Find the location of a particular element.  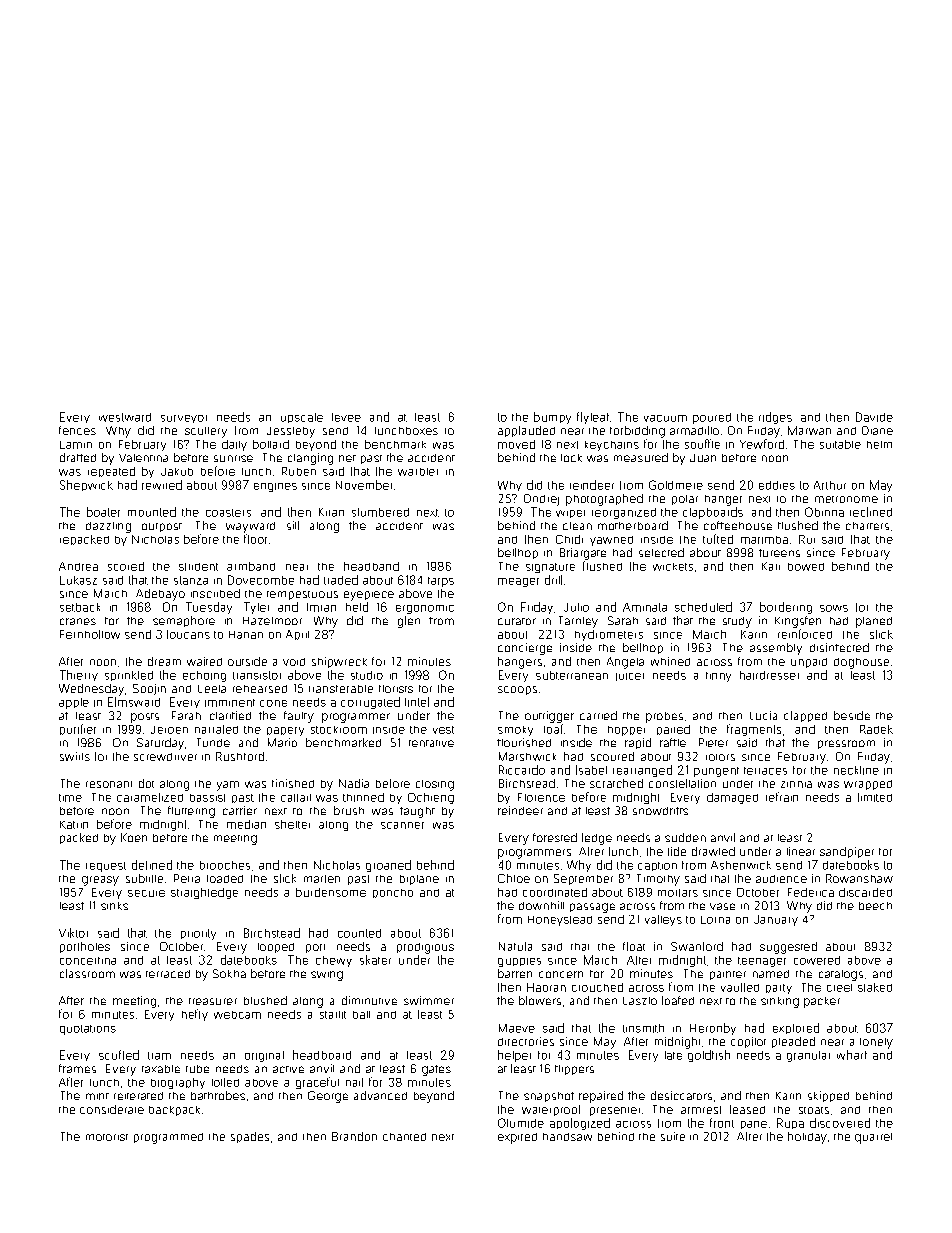

limited is located at coordinates (875, 797).
